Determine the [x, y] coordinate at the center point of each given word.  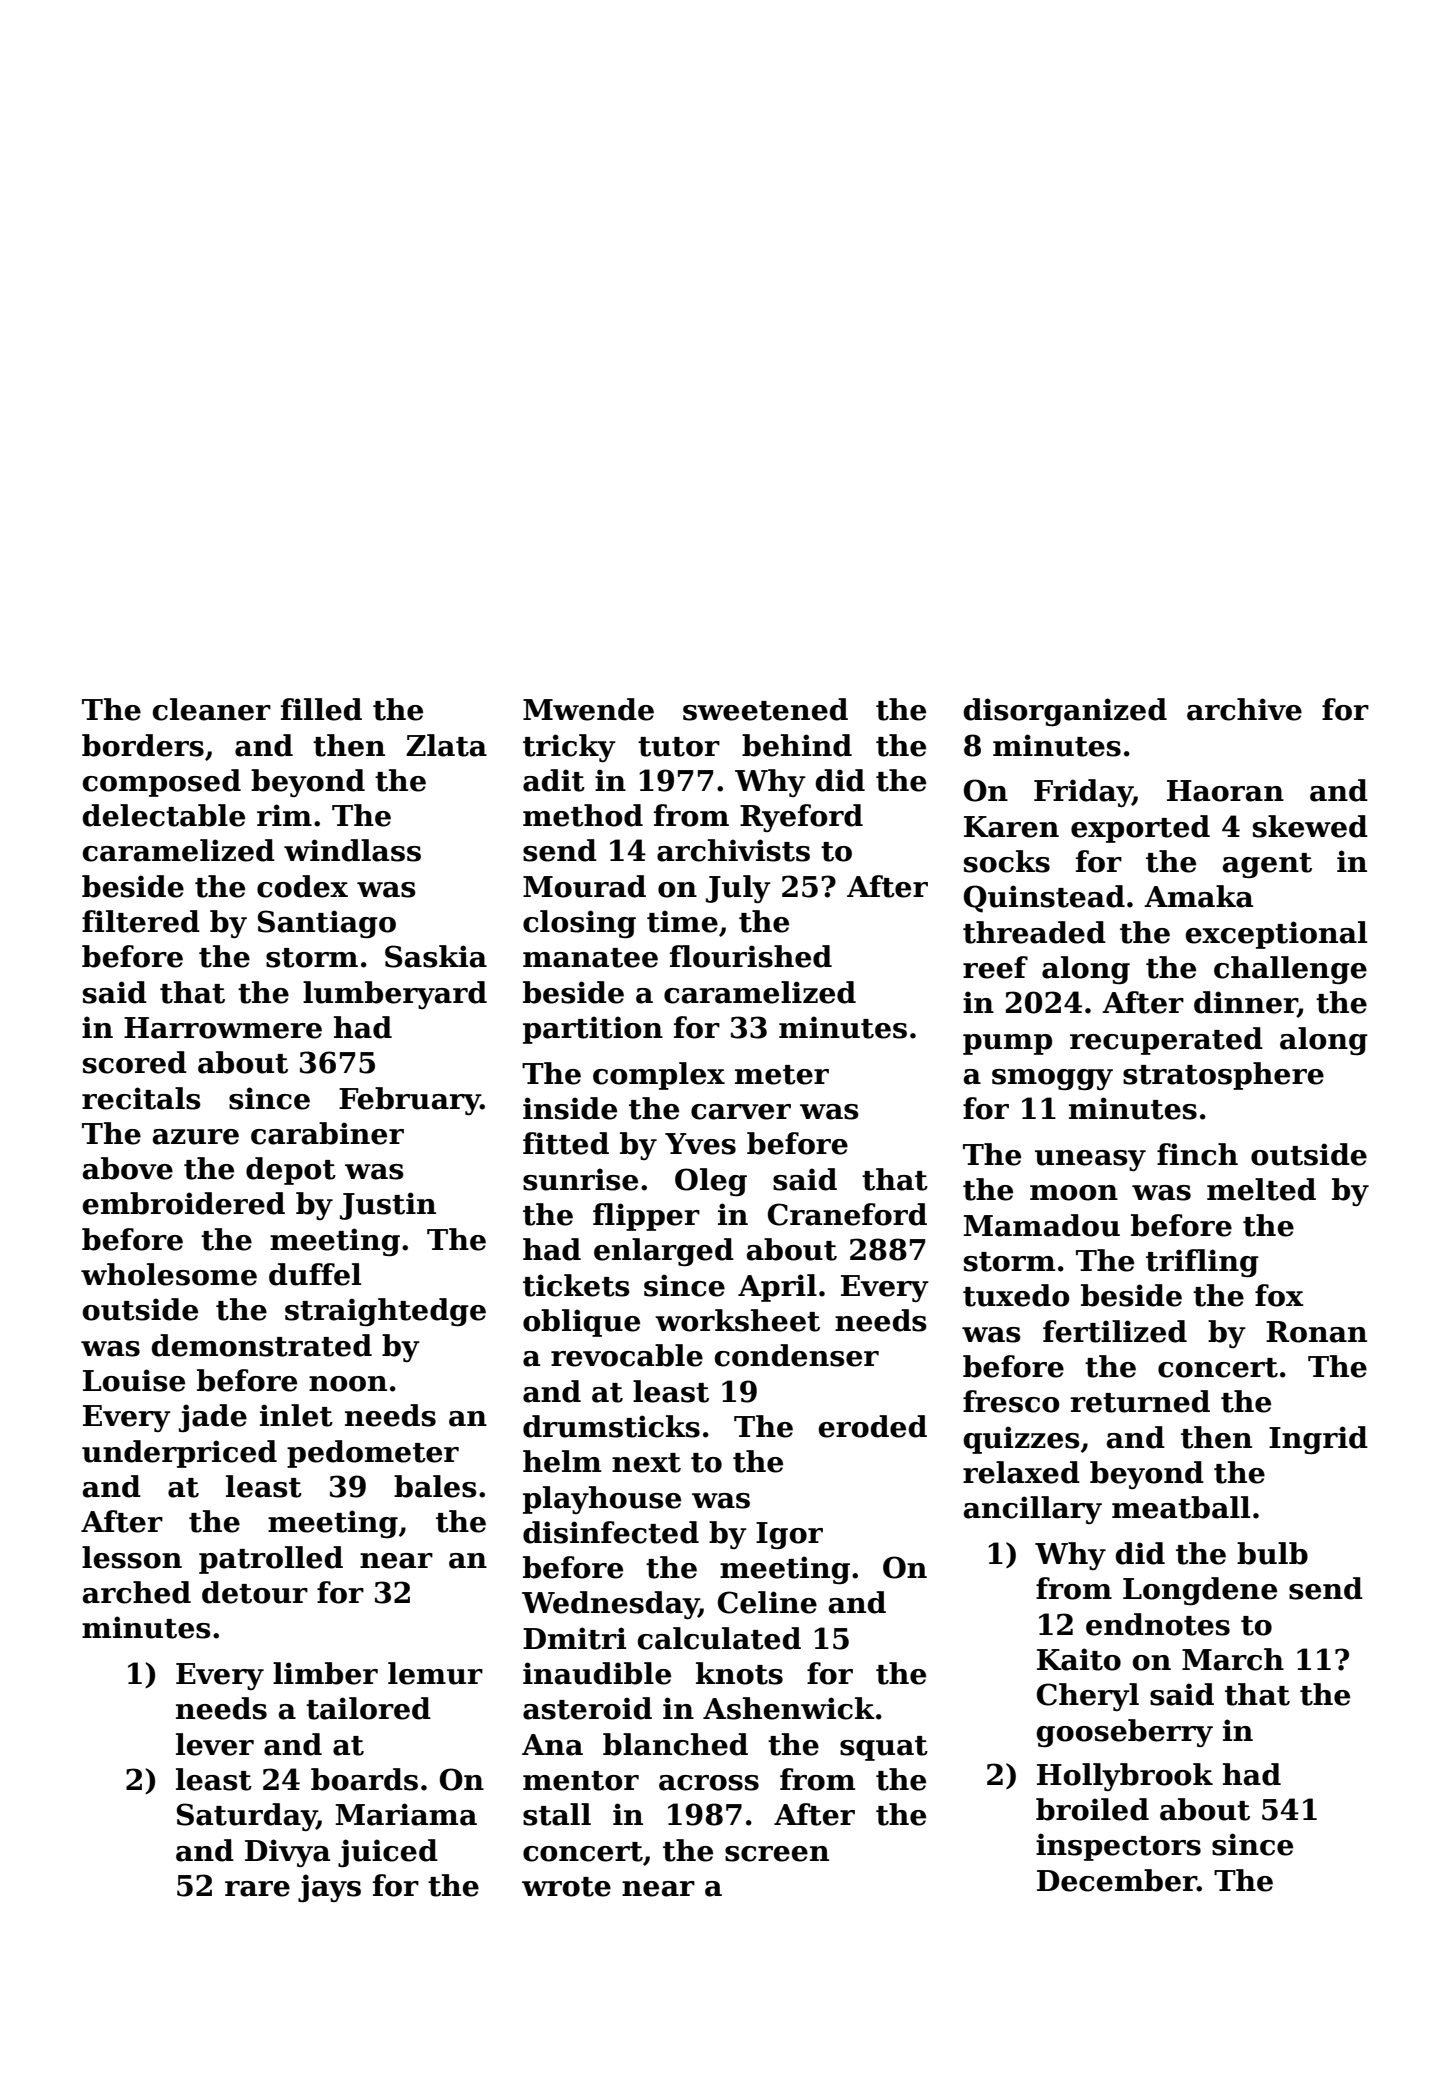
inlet [296, 1415]
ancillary [1033, 1510]
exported [1140, 829]
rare [257, 1889]
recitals [141, 1098]
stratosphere [1223, 1076]
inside [570, 1108]
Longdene [1200, 1591]
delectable [163, 815]
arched [137, 1592]
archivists [733, 850]
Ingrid [1318, 1440]
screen [777, 1854]
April [777, 1288]
